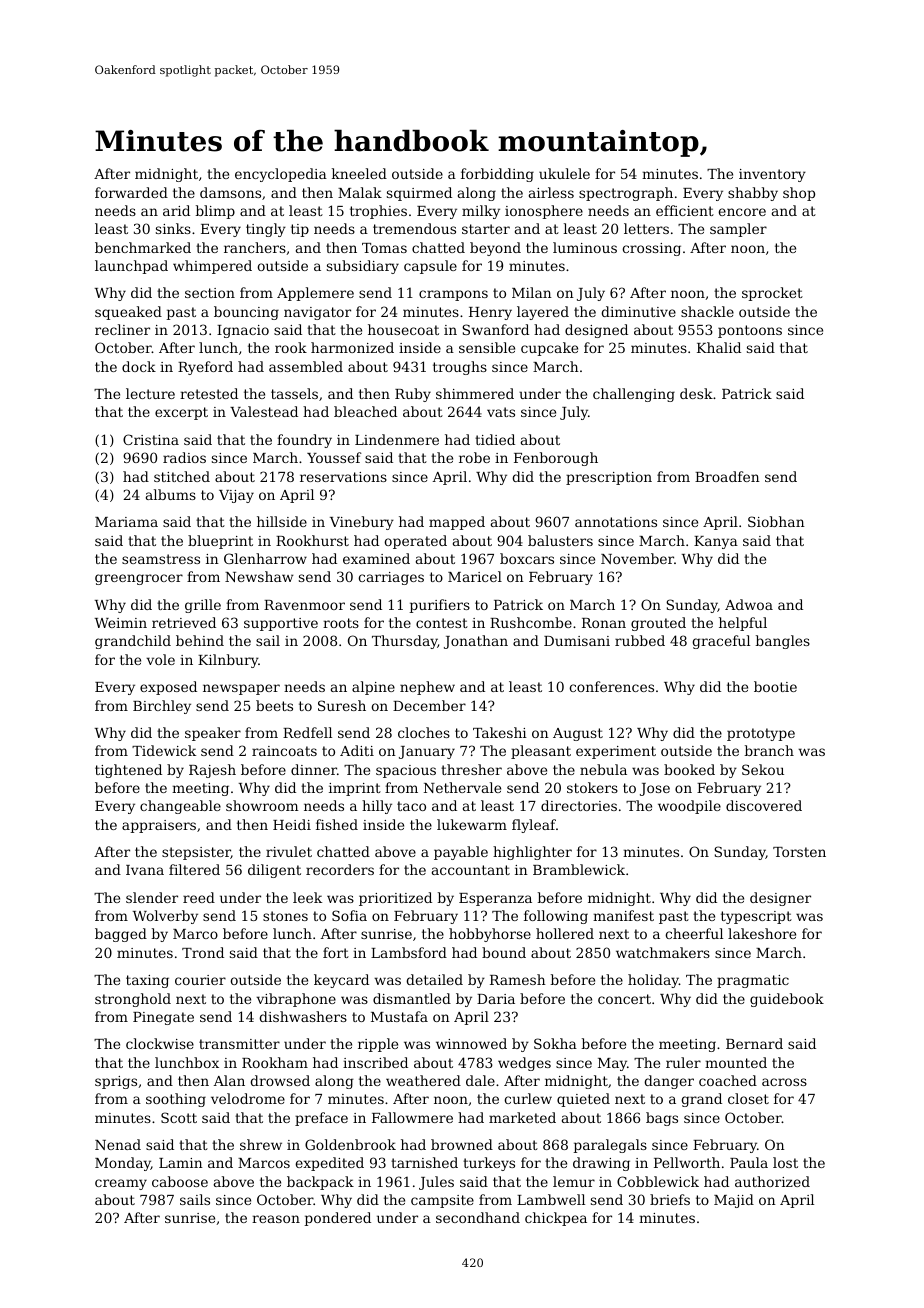  Describe the element at coordinates (762, 933) in the screenshot. I see `lakeshore` at that location.
